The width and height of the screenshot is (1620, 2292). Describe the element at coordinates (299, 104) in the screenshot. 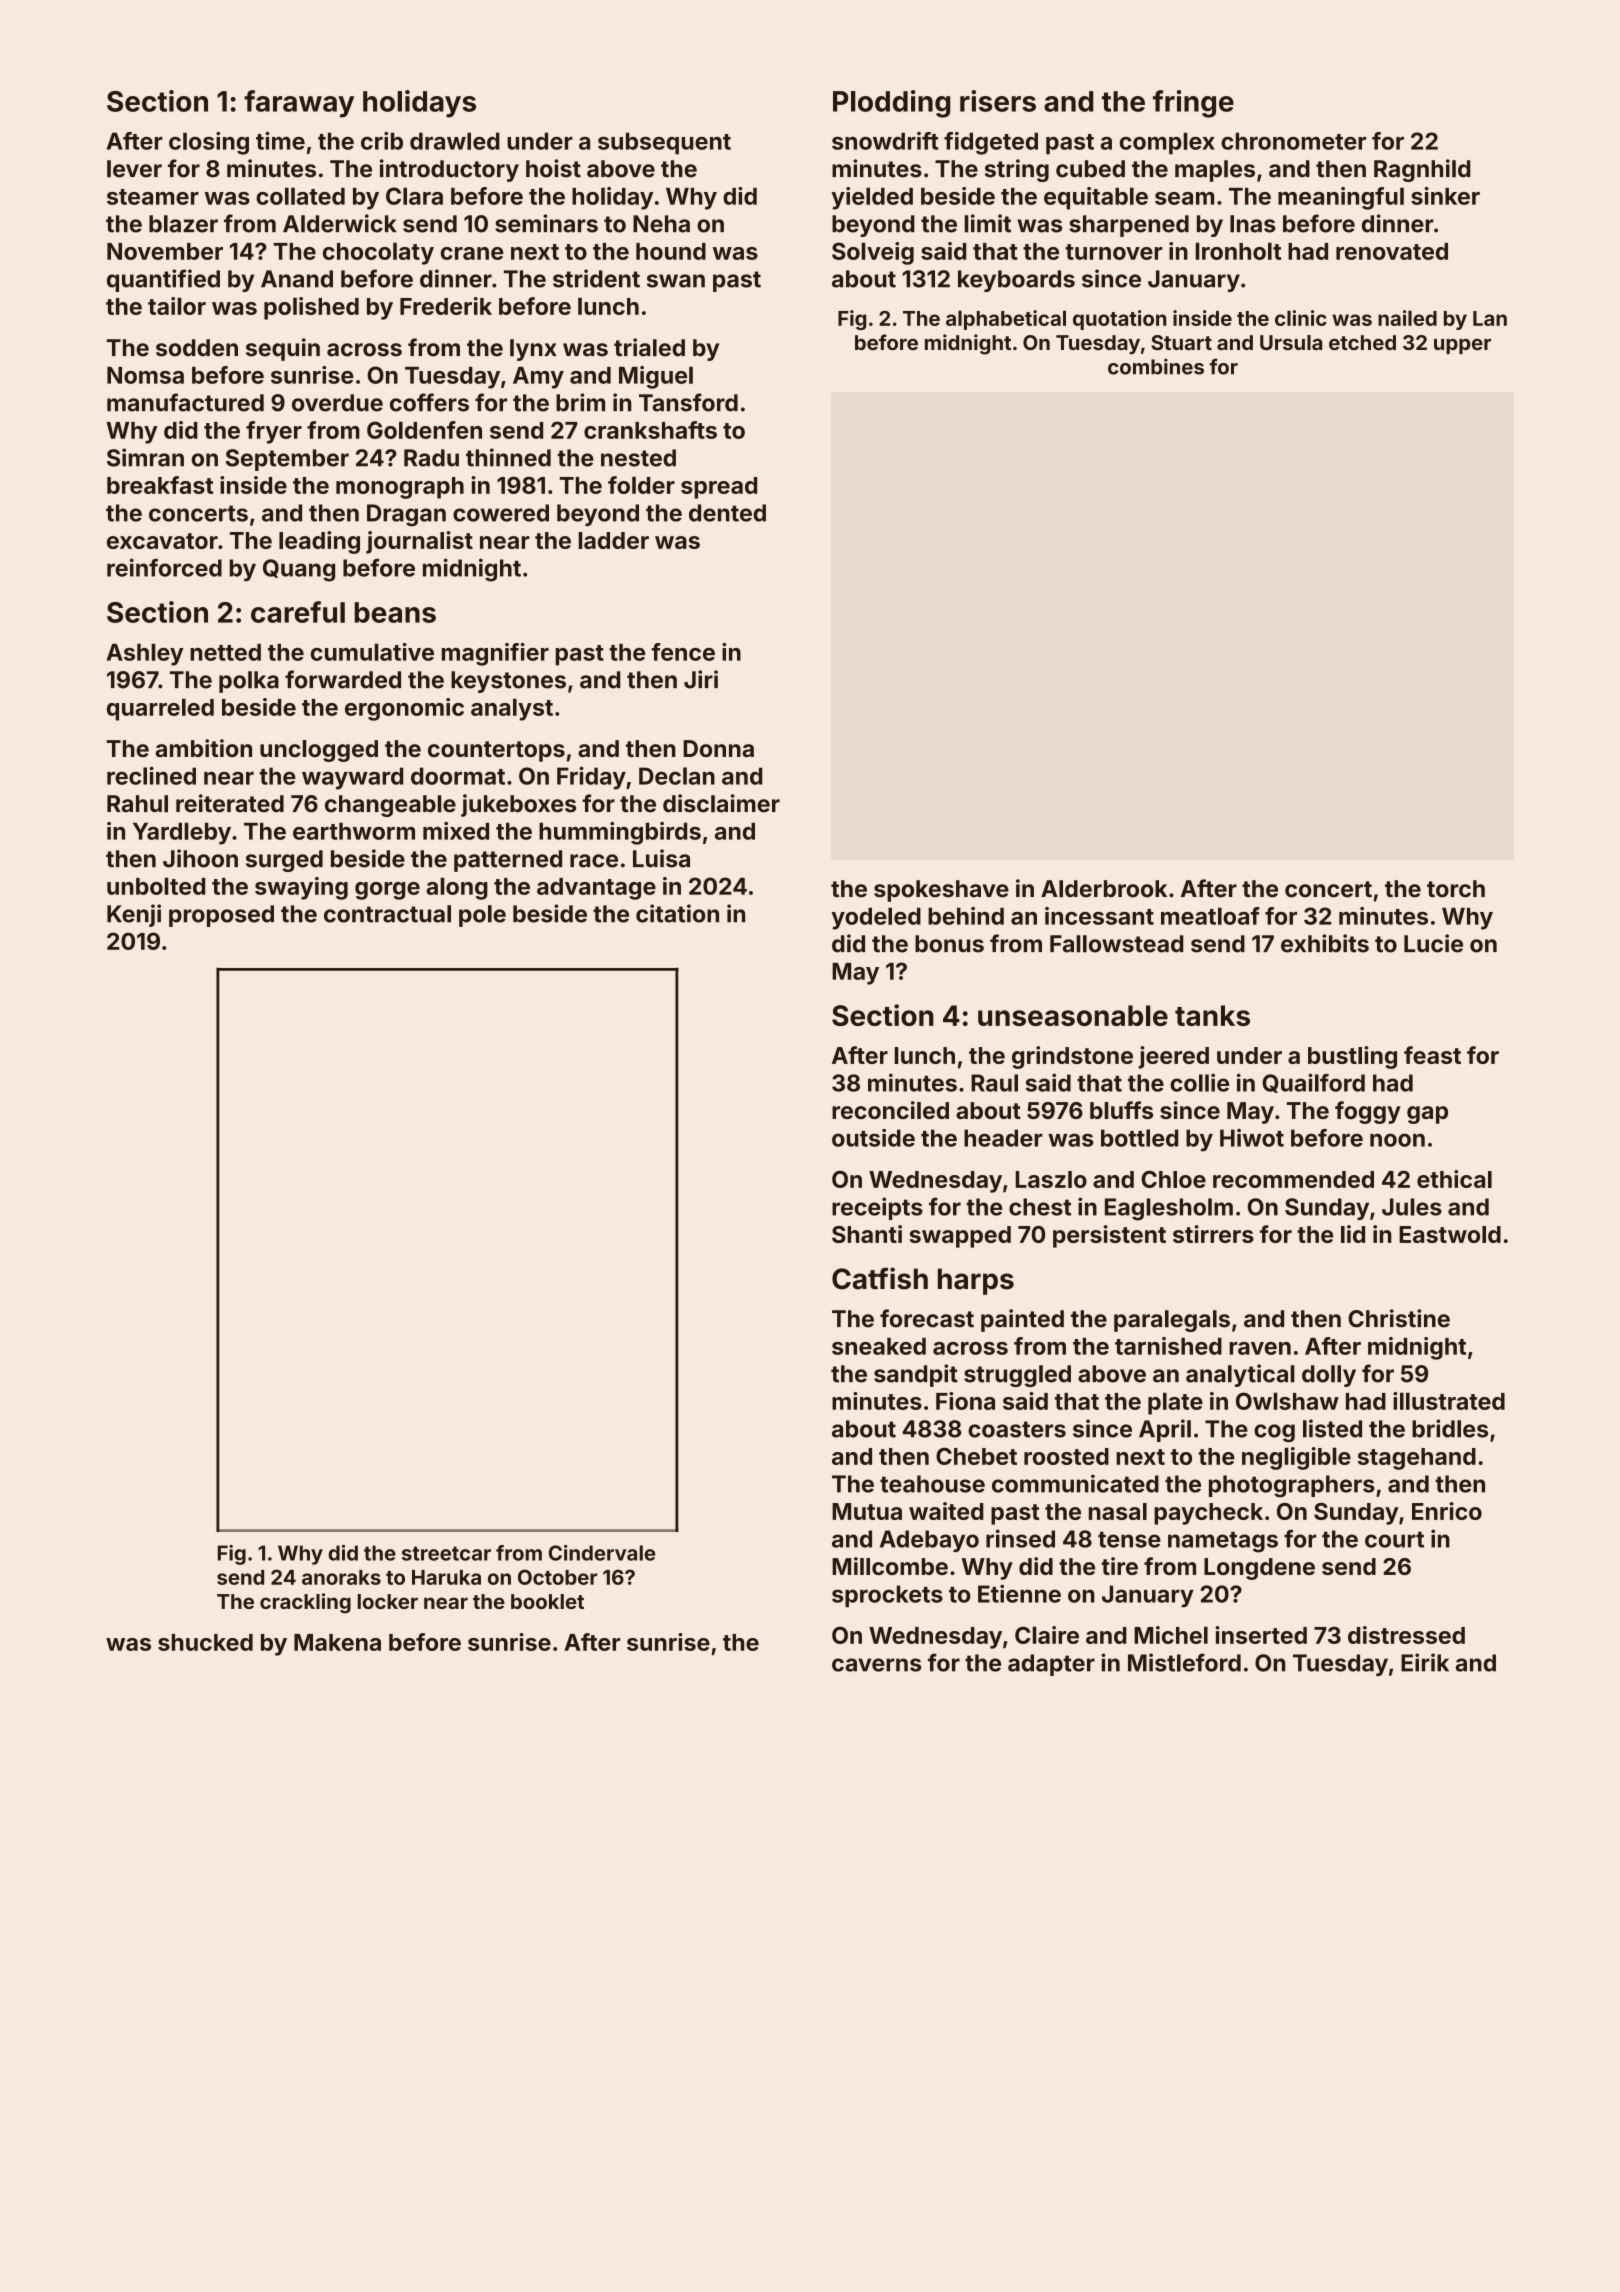

I see `faraway` at that location.
